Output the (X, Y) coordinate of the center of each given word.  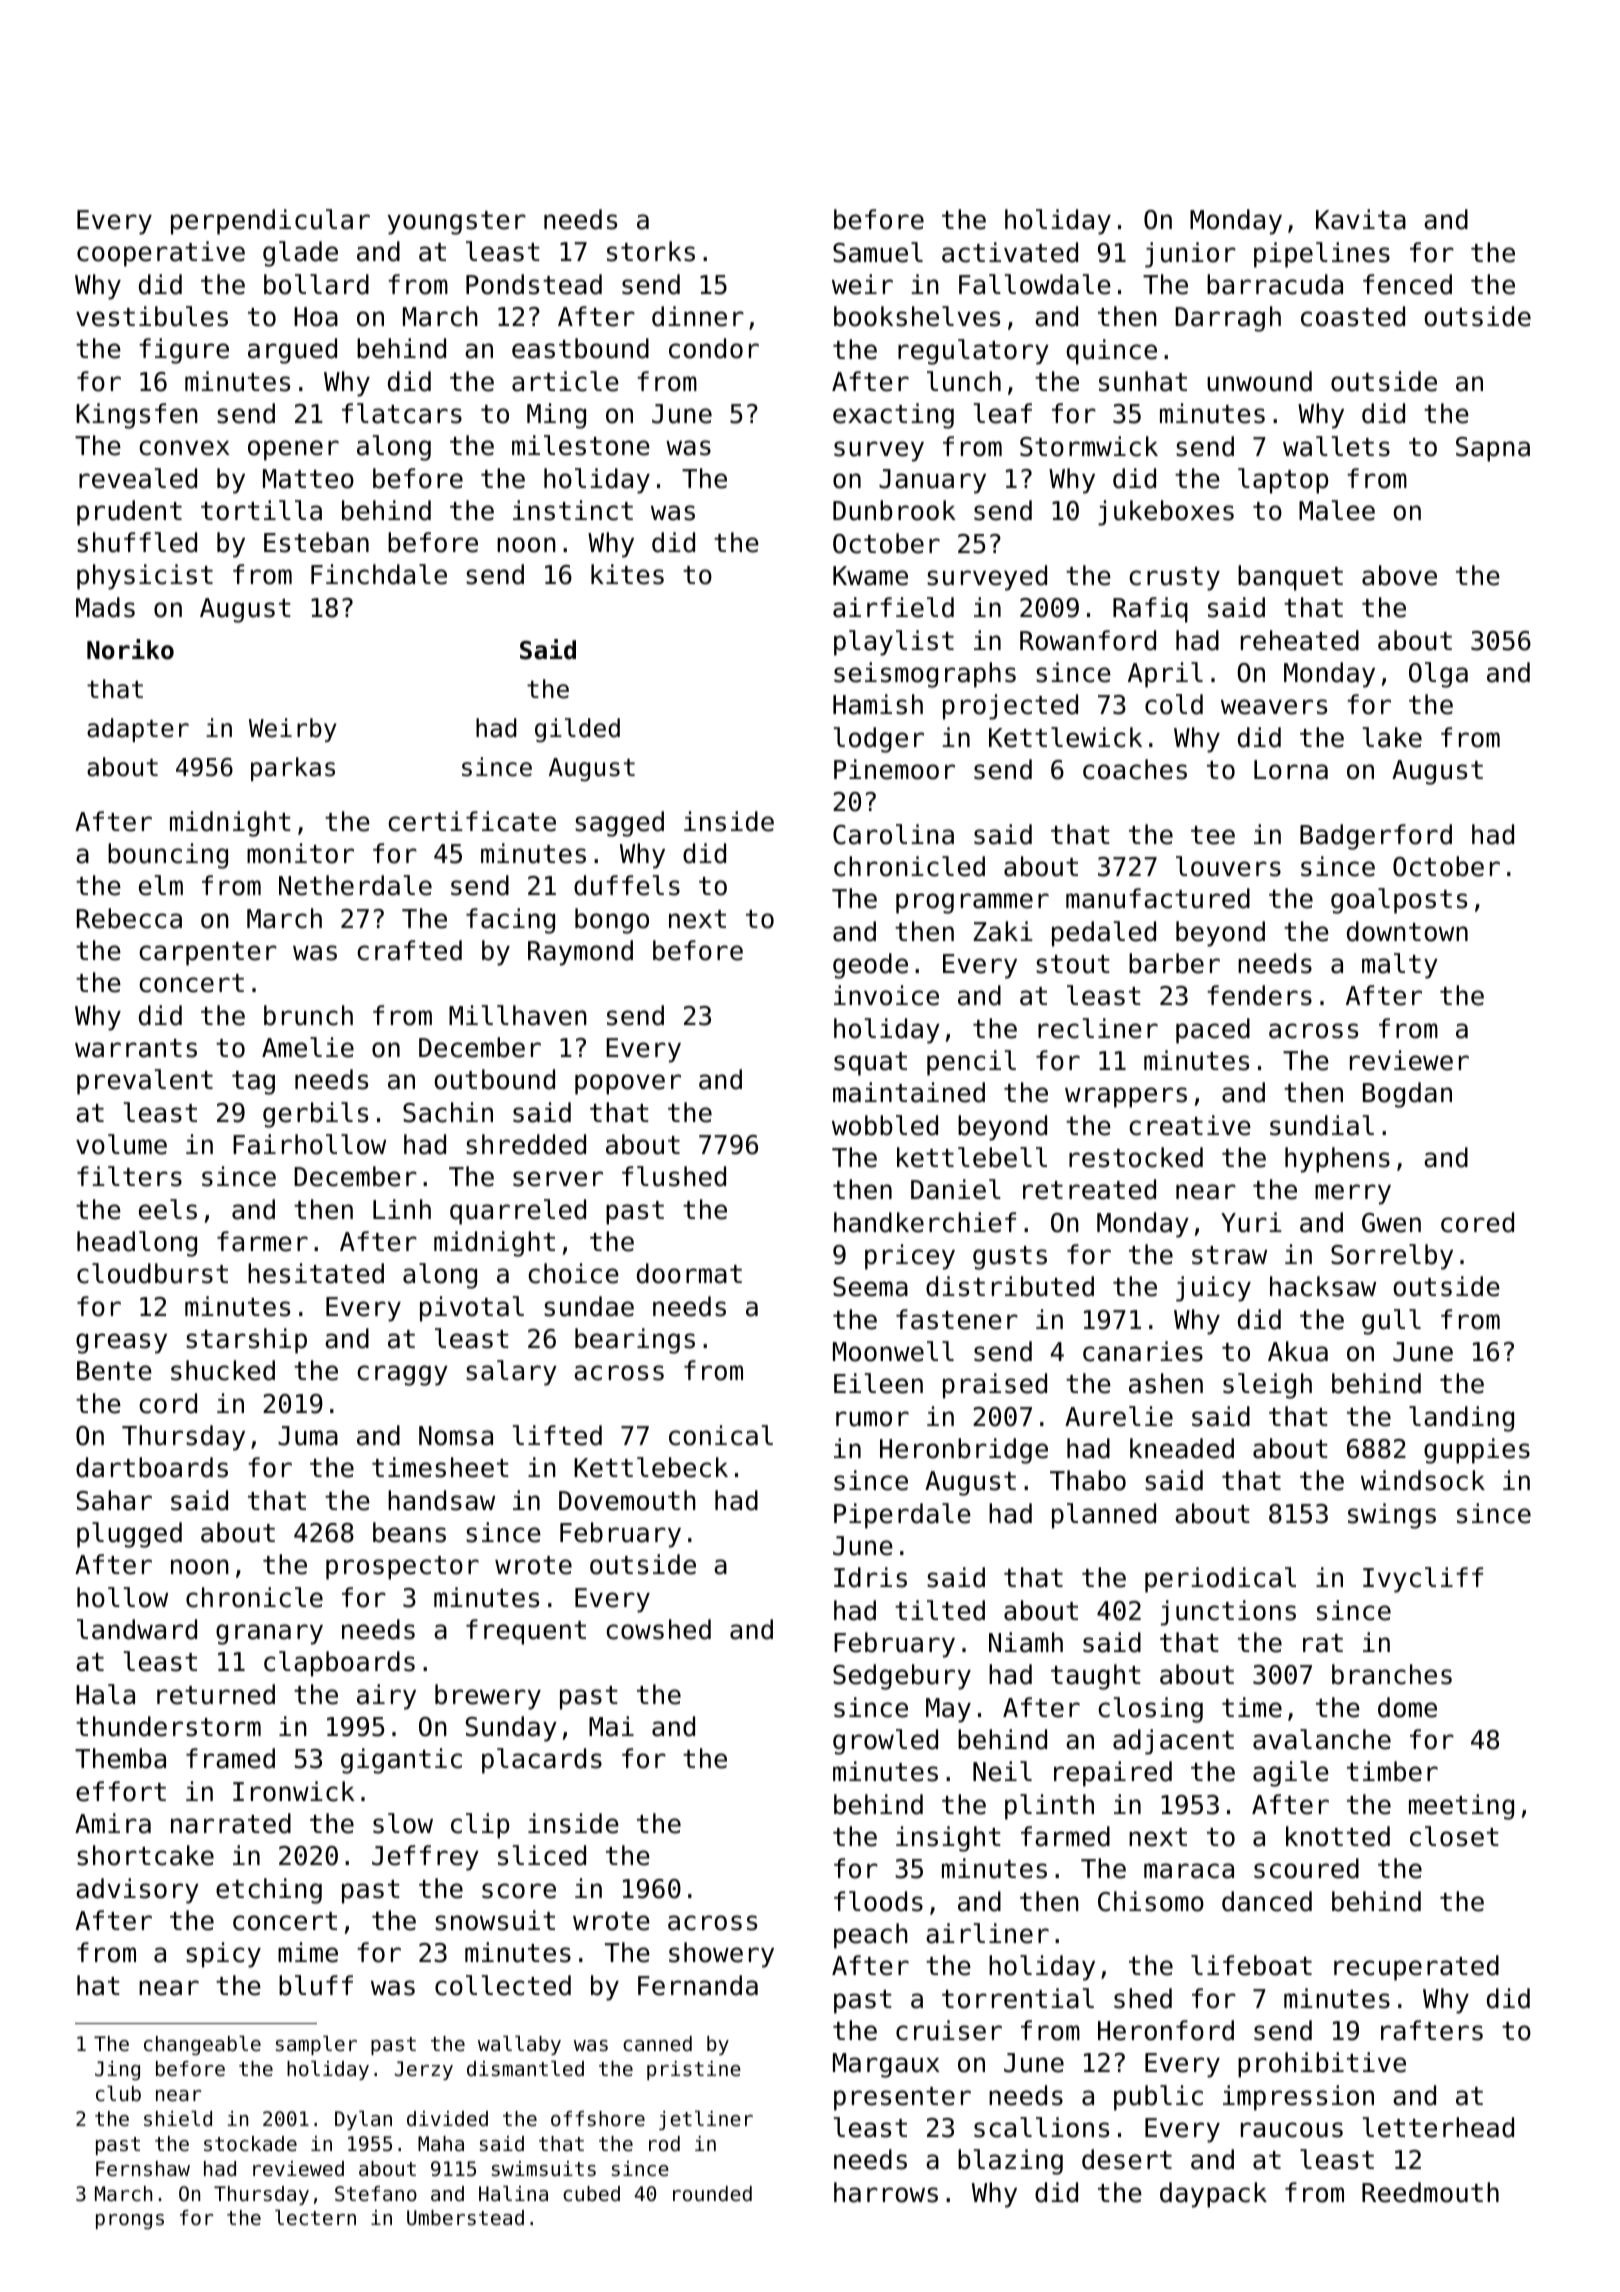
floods (878, 1901)
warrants (136, 1048)
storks (651, 251)
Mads (105, 607)
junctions (1228, 1613)
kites (627, 574)
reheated (1300, 640)
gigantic (401, 1761)
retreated (1089, 1189)
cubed (591, 2194)
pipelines (1322, 255)
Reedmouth (1430, 2192)
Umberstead (465, 2218)
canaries (1143, 1351)
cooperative (161, 254)
